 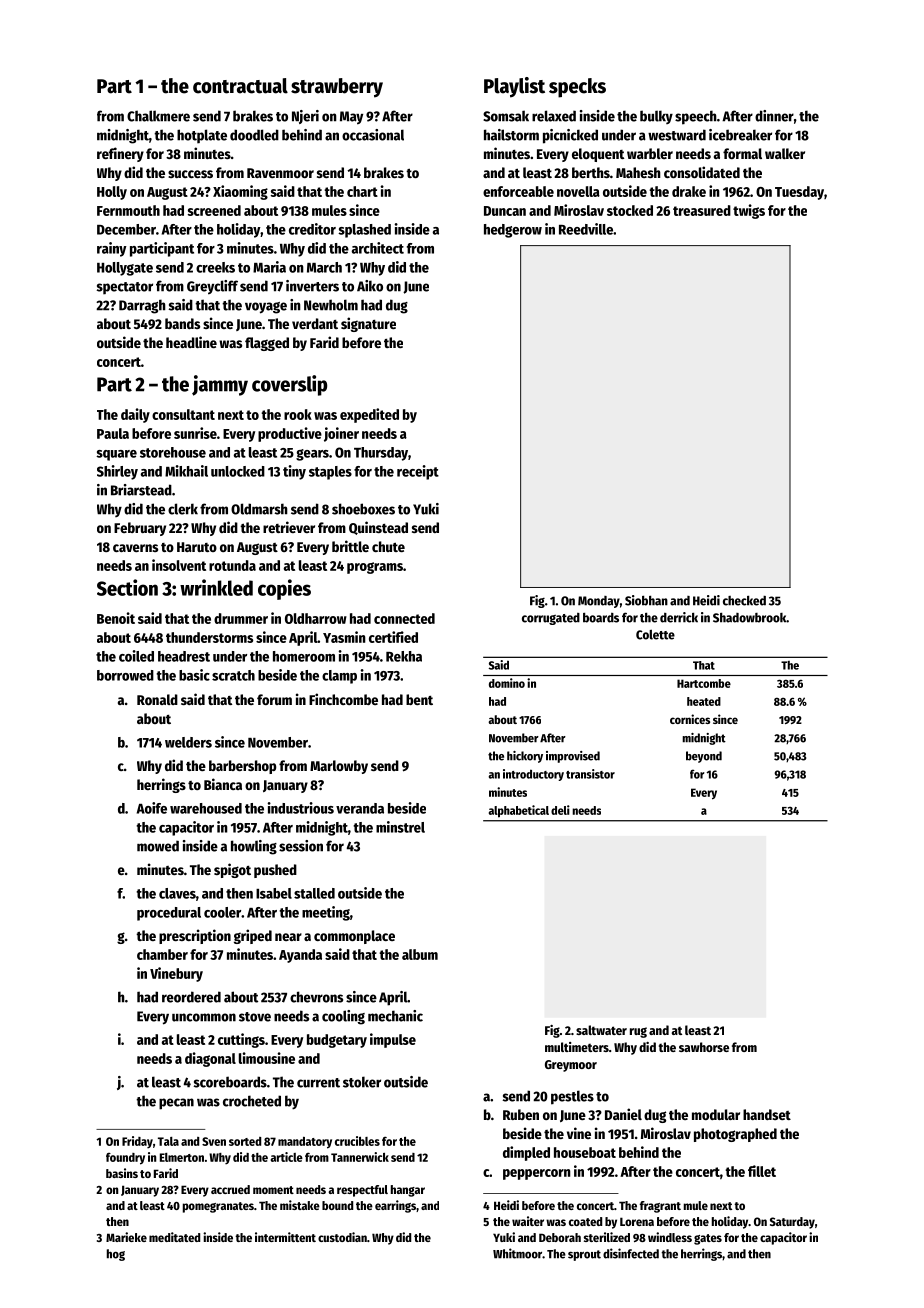 What do you see at coordinates (513, 231) in the image?
I see `hedgerow` at bounding box center [513, 231].
